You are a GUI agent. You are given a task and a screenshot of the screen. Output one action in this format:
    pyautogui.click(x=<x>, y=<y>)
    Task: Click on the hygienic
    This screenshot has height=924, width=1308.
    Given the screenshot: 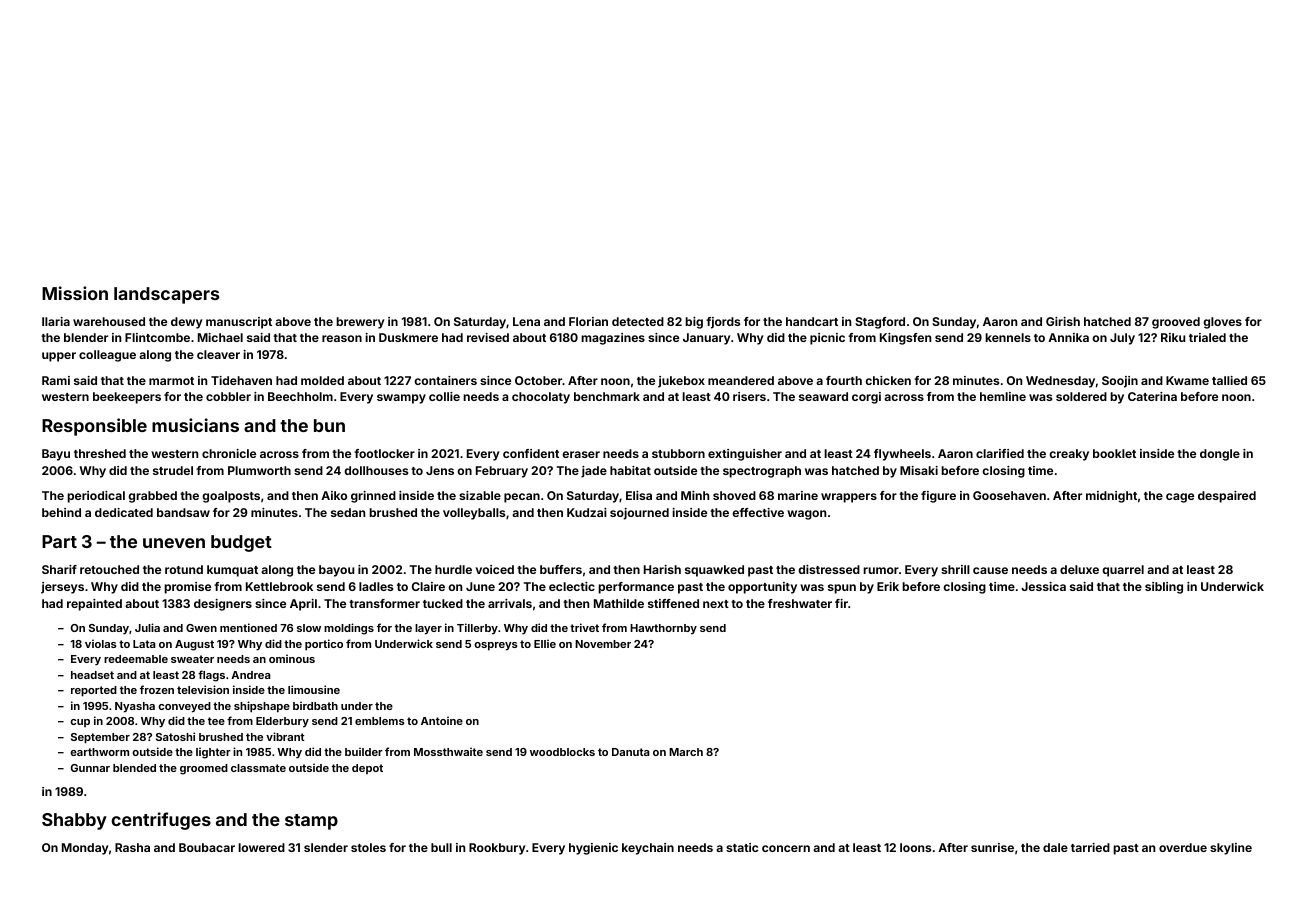 What is the action you would take?
    pyautogui.click(x=593, y=849)
